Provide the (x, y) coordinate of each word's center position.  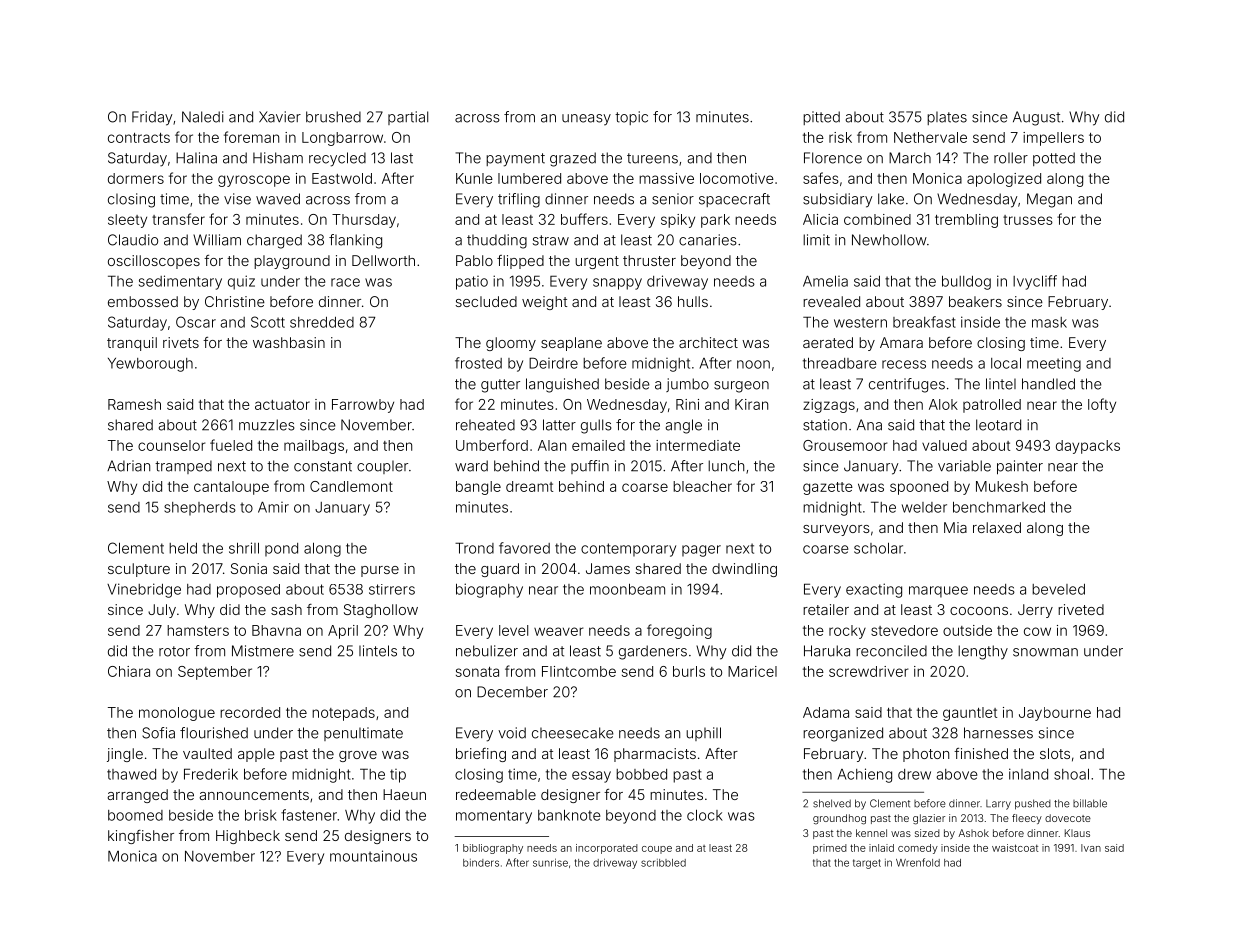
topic (631, 118)
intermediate (698, 445)
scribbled (663, 863)
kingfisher (141, 837)
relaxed (997, 527)
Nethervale (930, 137)
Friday (152, 118)
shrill (244, 548)
